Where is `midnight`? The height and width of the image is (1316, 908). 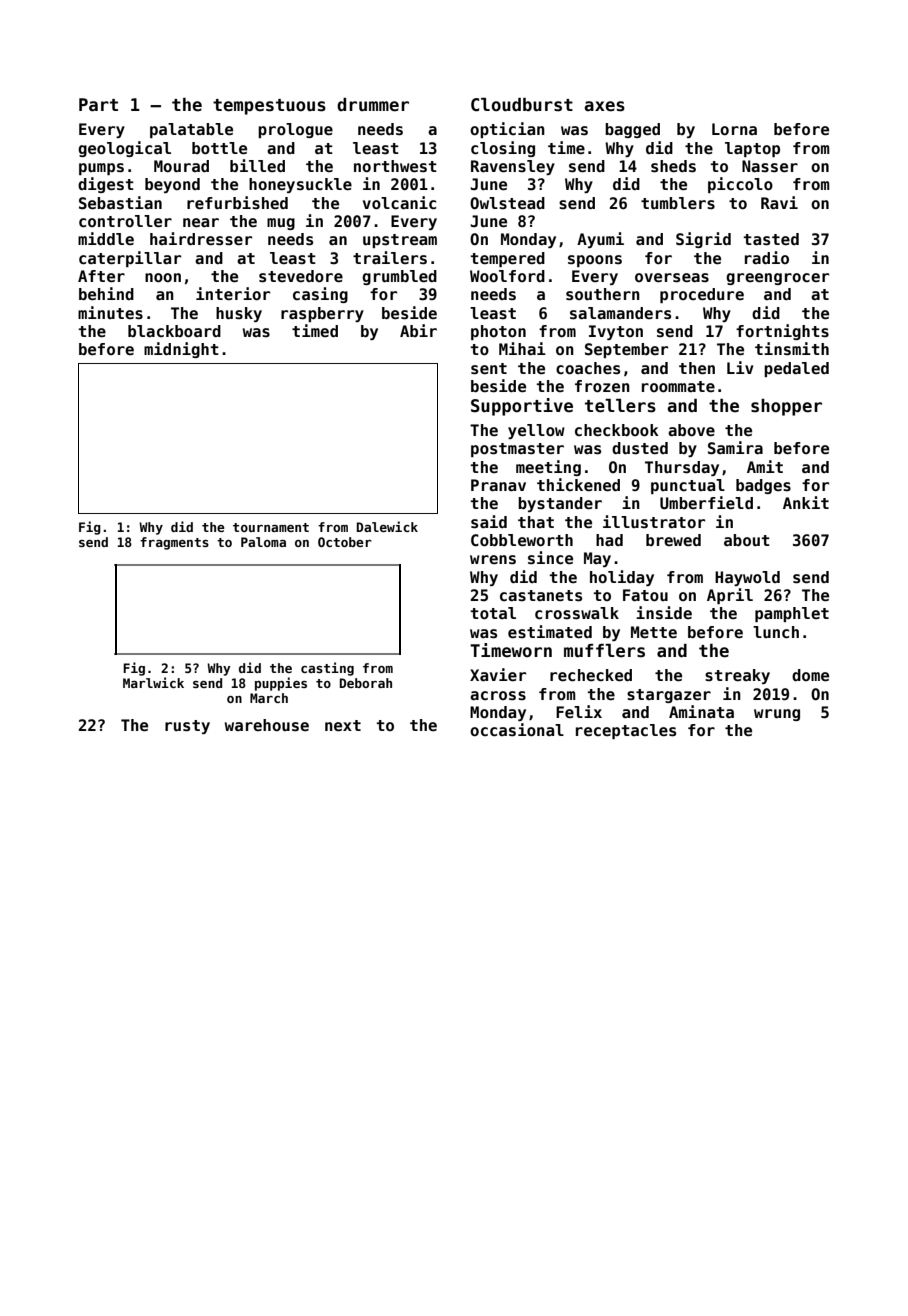 midnight is located at coordinates (181, 350).
